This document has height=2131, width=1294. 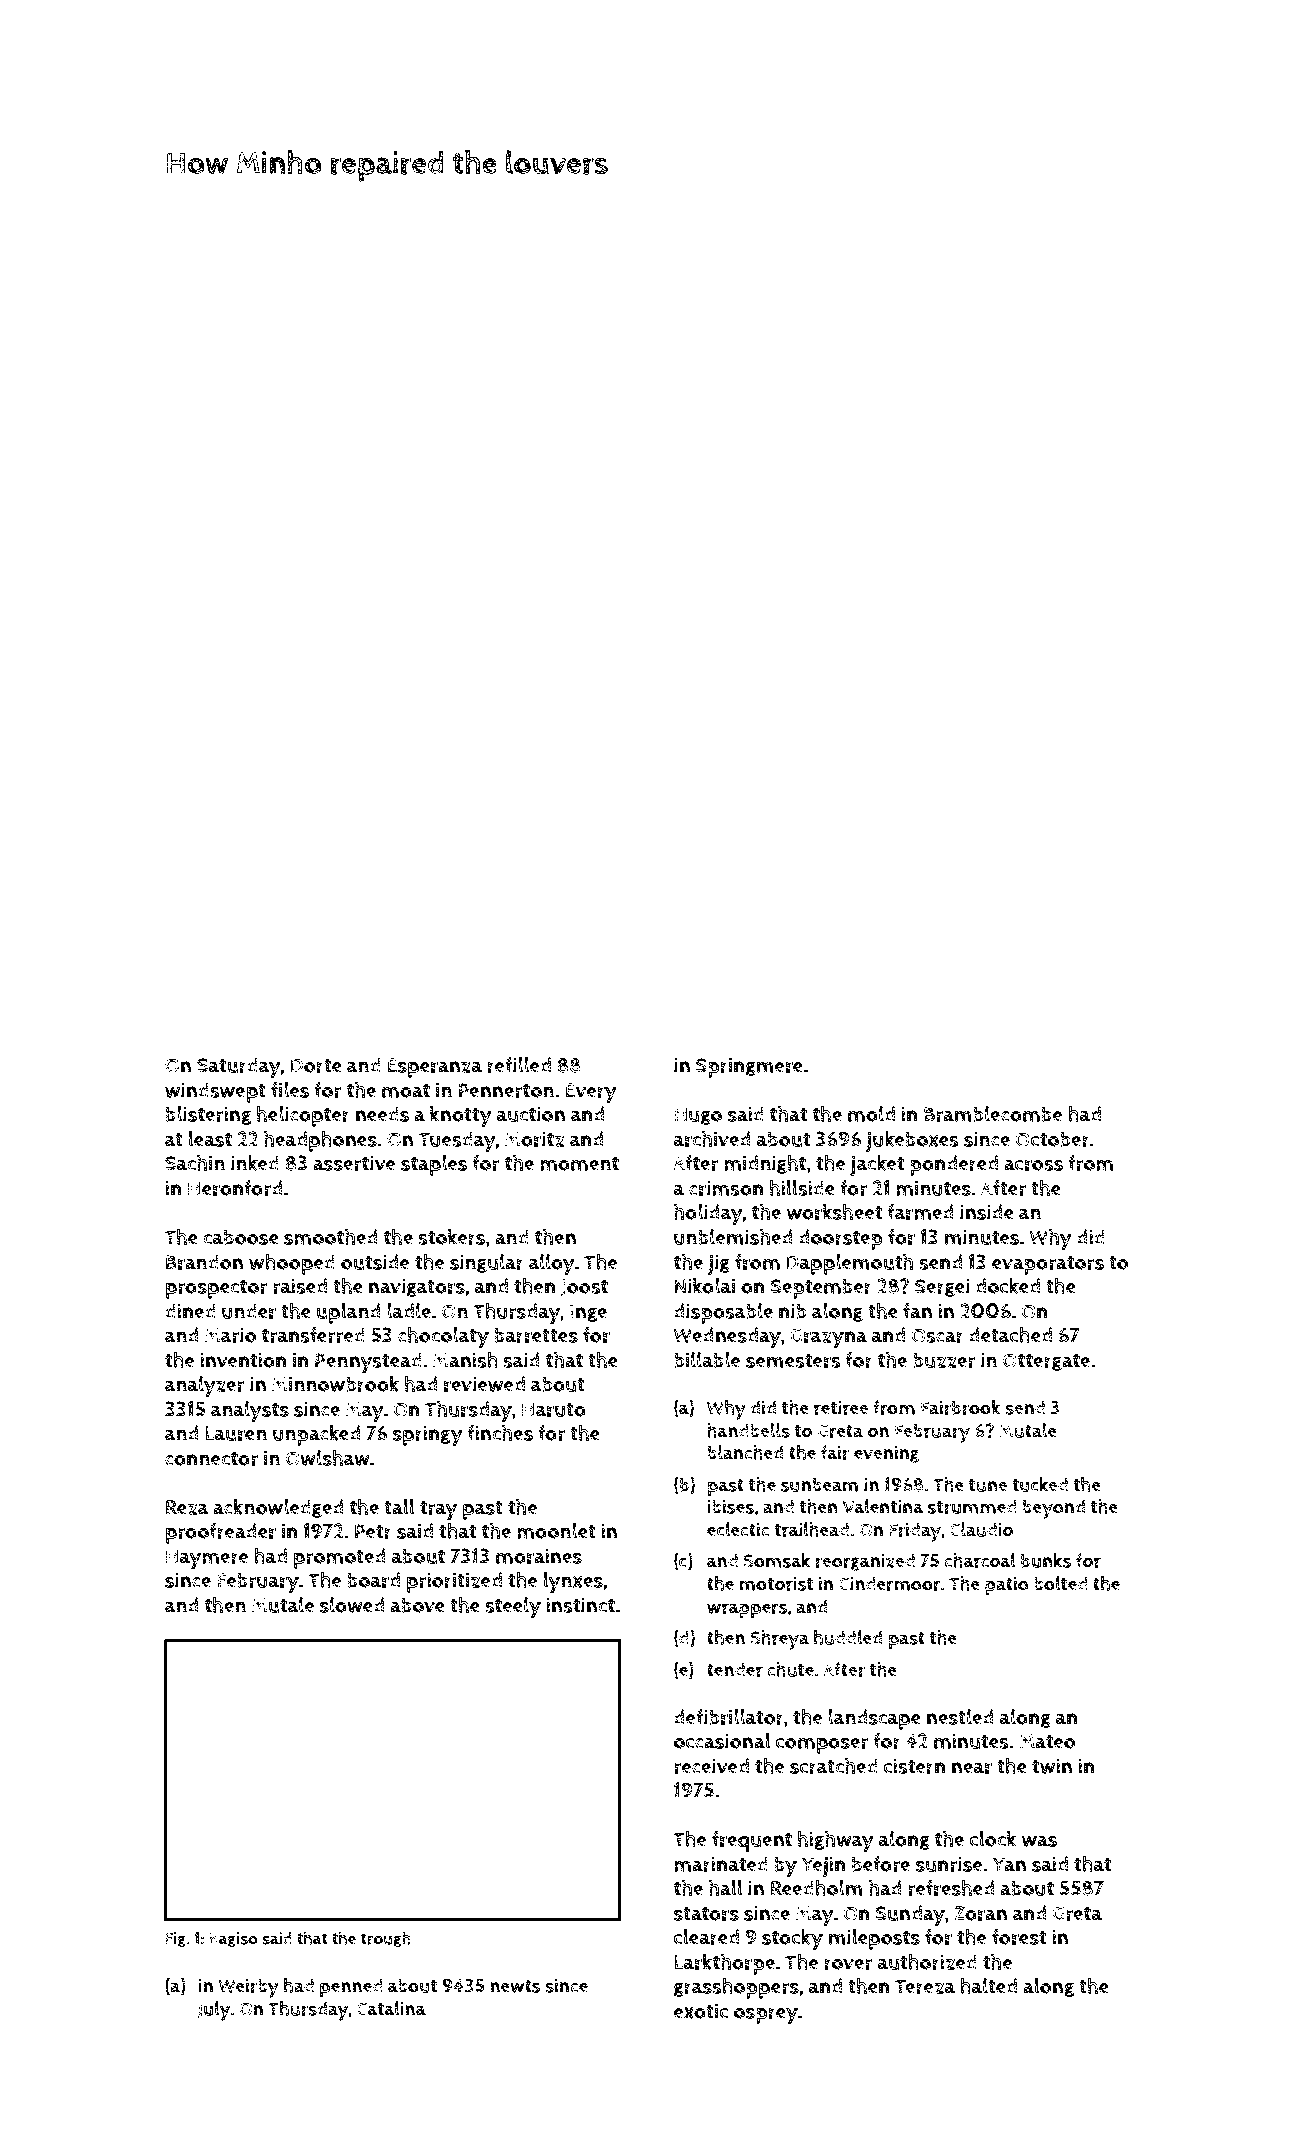 What do you see at coordinates (817, 1888) in the document?
I see `Reedholm` at bounding box center [817, 1888].
